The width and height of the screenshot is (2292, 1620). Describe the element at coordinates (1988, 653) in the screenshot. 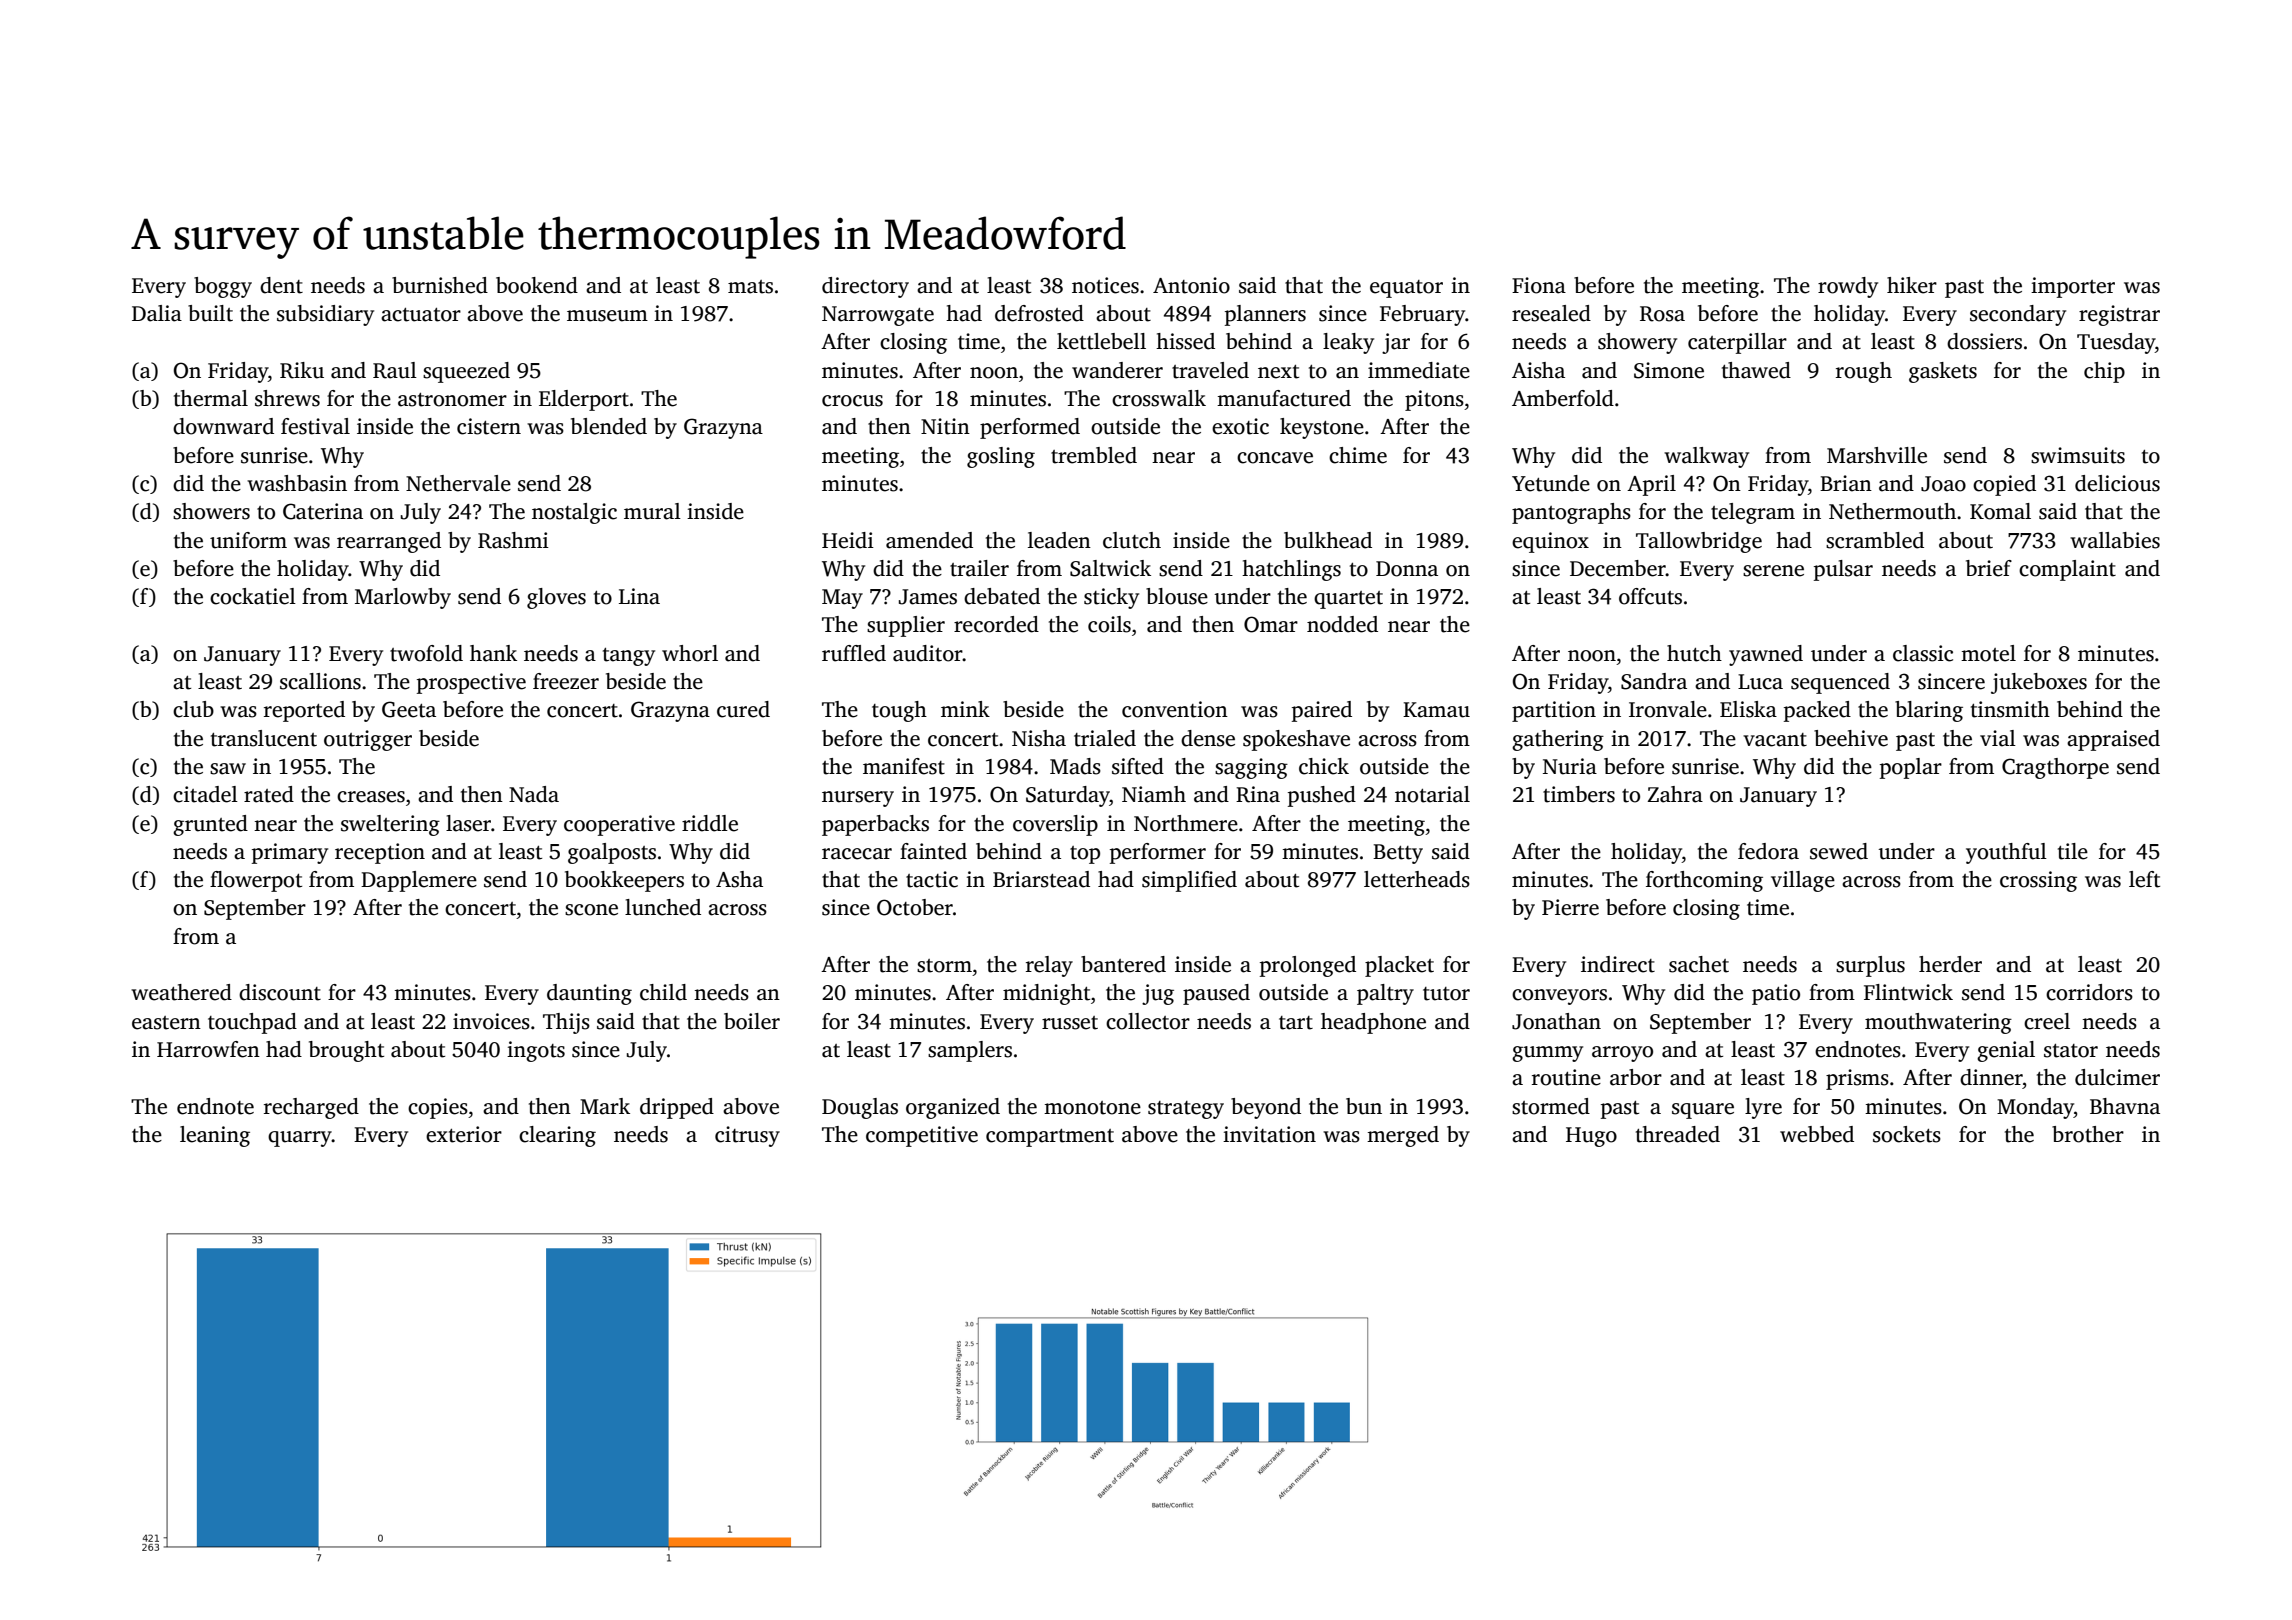

I see `motel` at that location.
